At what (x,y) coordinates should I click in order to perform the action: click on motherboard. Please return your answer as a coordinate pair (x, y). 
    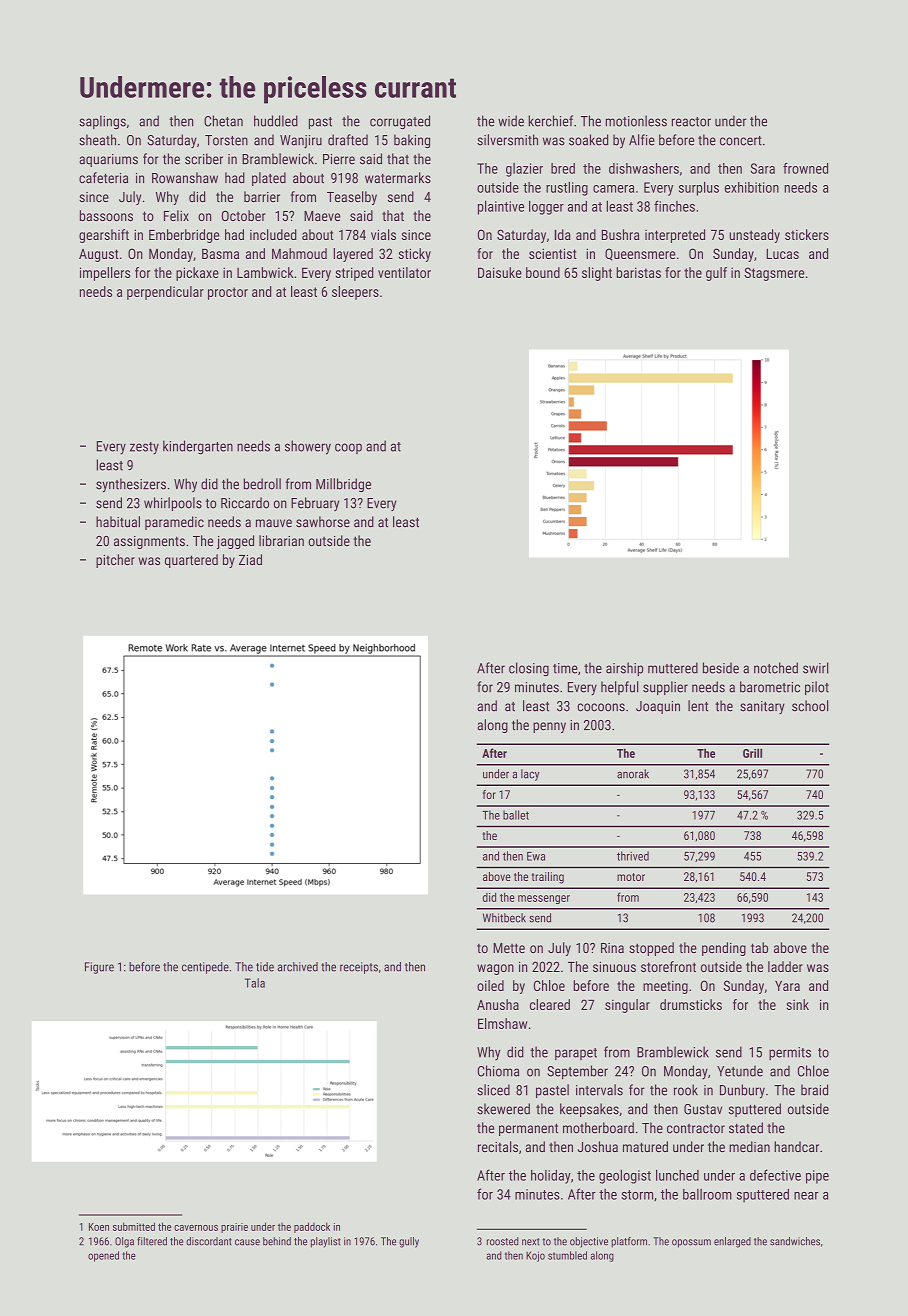
    Looking at the image, I should click on (598, 1128).
